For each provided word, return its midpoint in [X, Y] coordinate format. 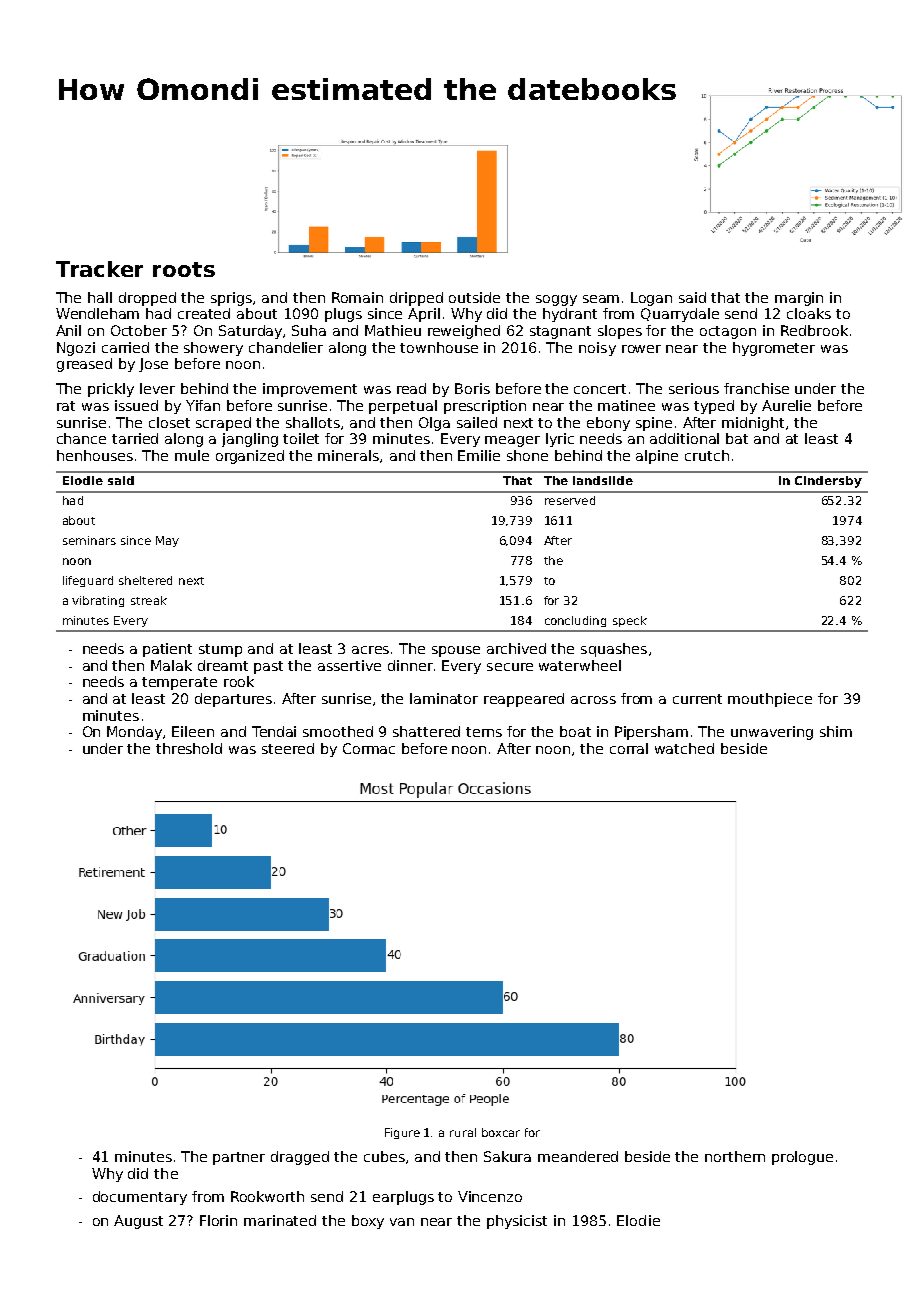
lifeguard [88, 581]
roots [184, 269]
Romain [357, 297]
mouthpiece [770, 700]
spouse [456, 651]
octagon [728, 332]
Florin [218, 1220]
